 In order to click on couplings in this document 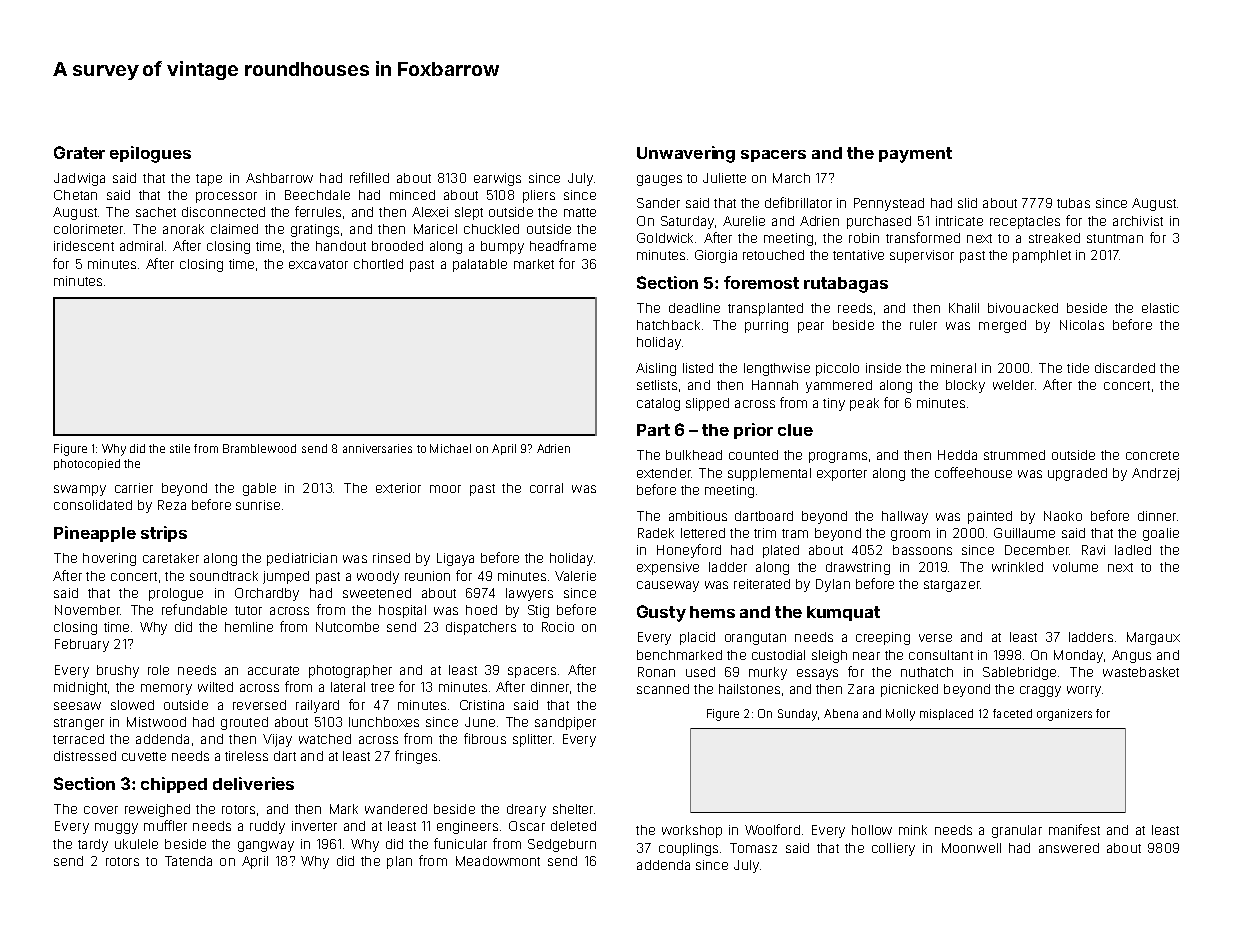, I will do `click(688, 849)`.
